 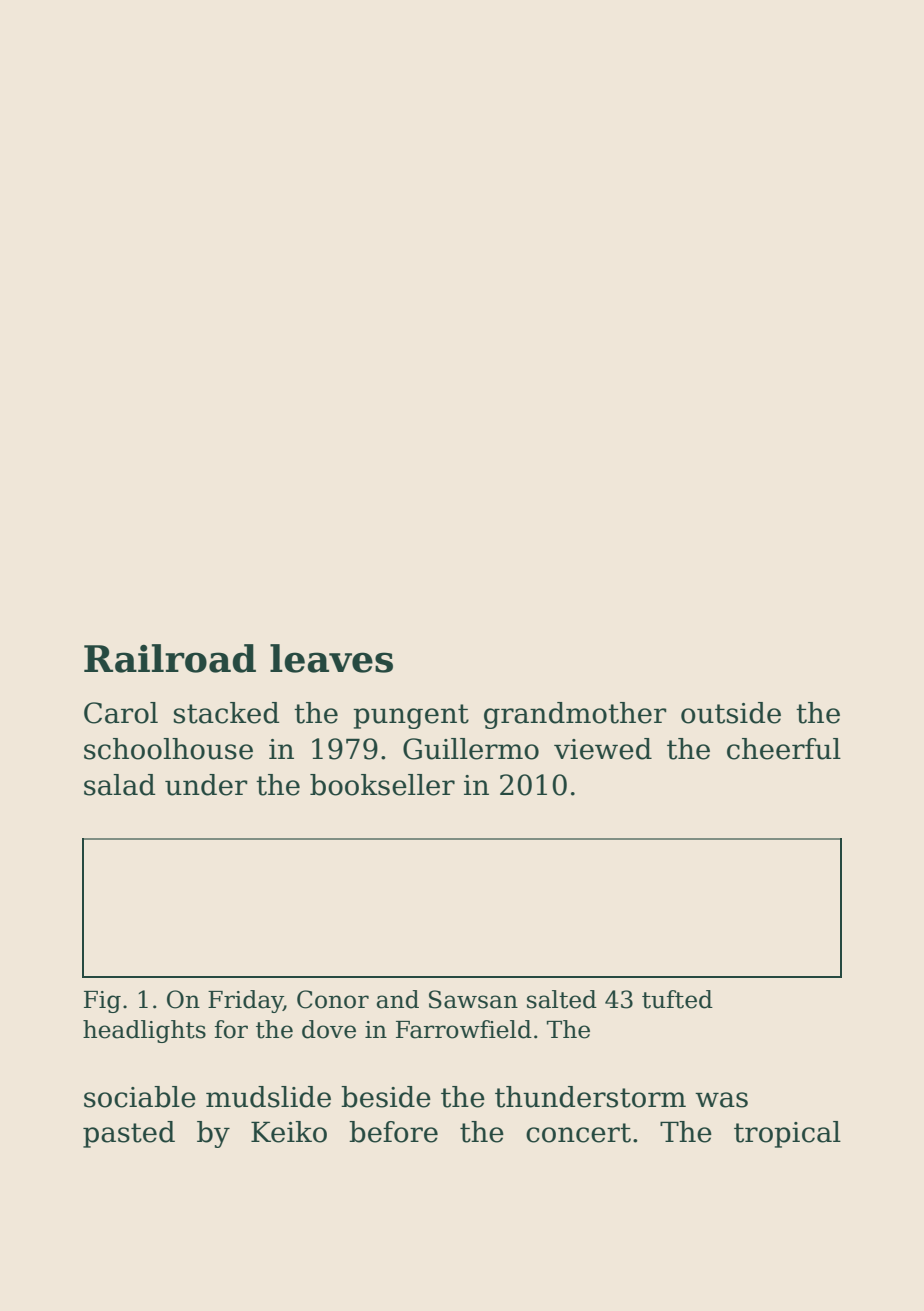 What do you see at coordinates (245, 1001) in the image?
I see `Friday` at bounding box center [245, 1001].
